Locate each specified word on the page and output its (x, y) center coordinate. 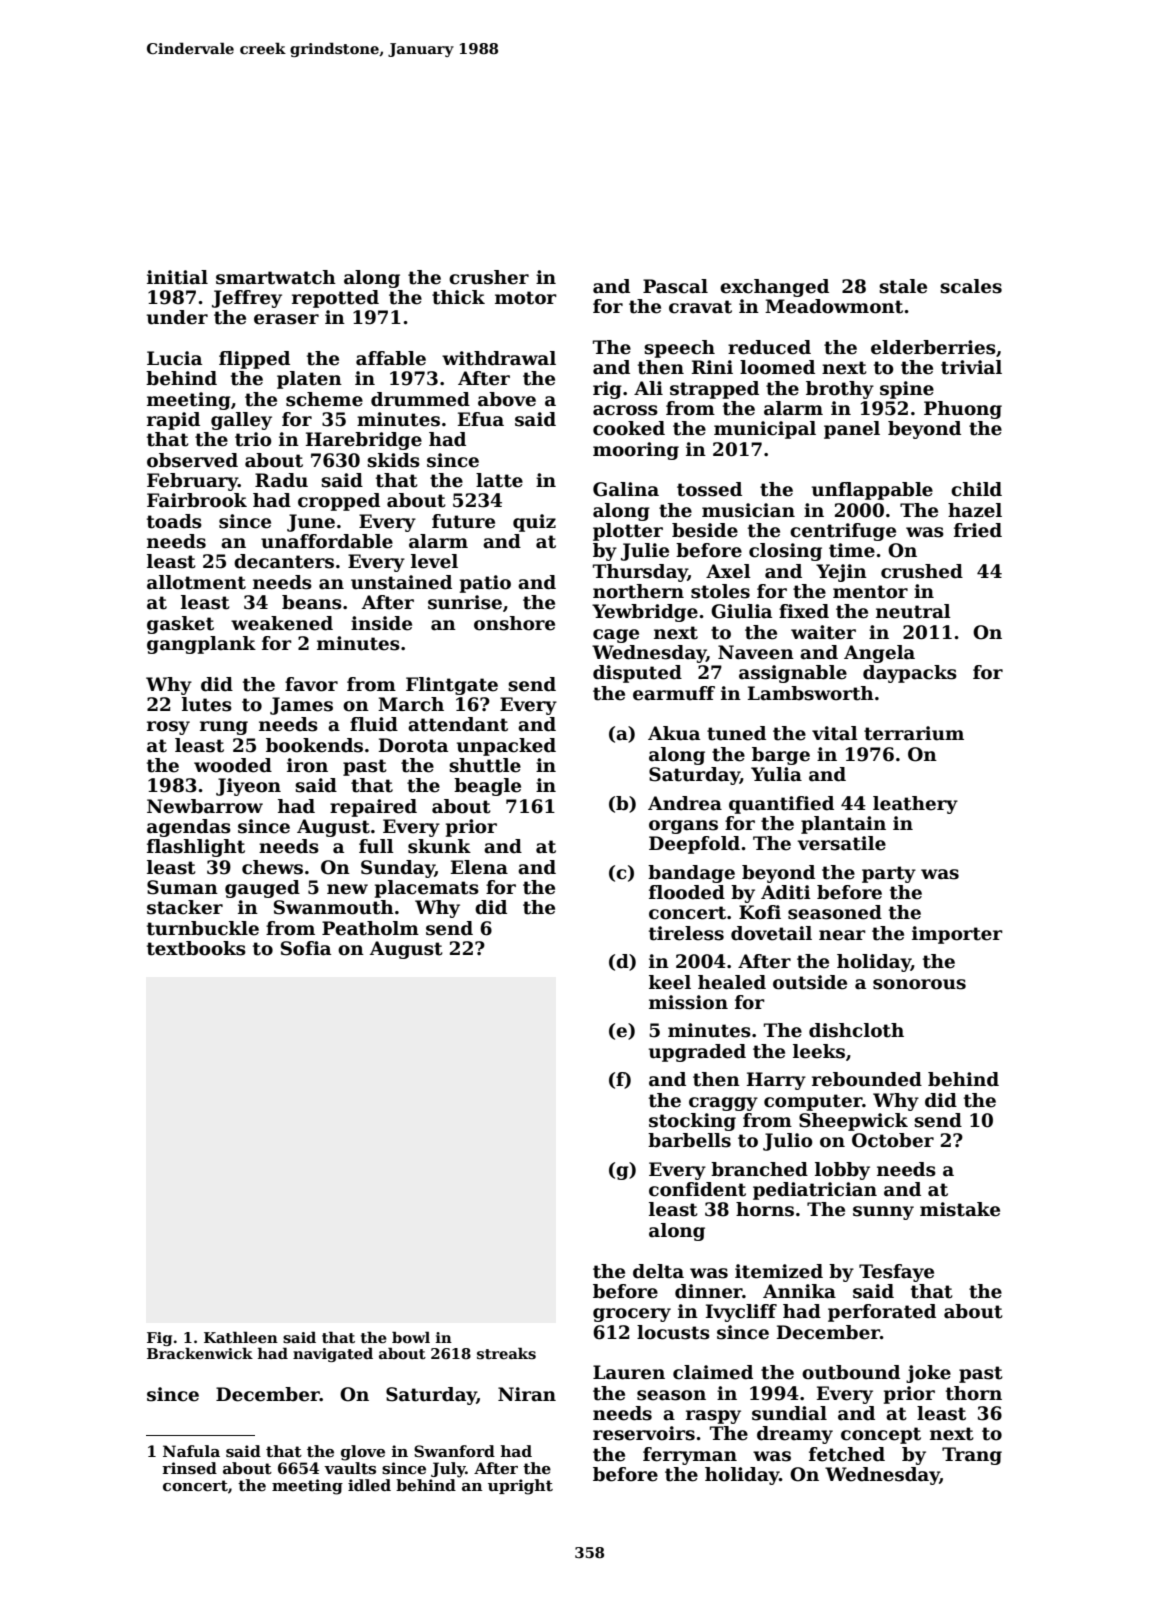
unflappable (872, 491)
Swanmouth (334, 907)
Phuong (963, 410)
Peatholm (370, 928)
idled (369, 1485)
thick (458, 297)
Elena (479, 867)
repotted (335, 299)
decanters (284, 561)
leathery (915, 805)
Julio (788, 1142)
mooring (636, 451)
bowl (411, 1337)
